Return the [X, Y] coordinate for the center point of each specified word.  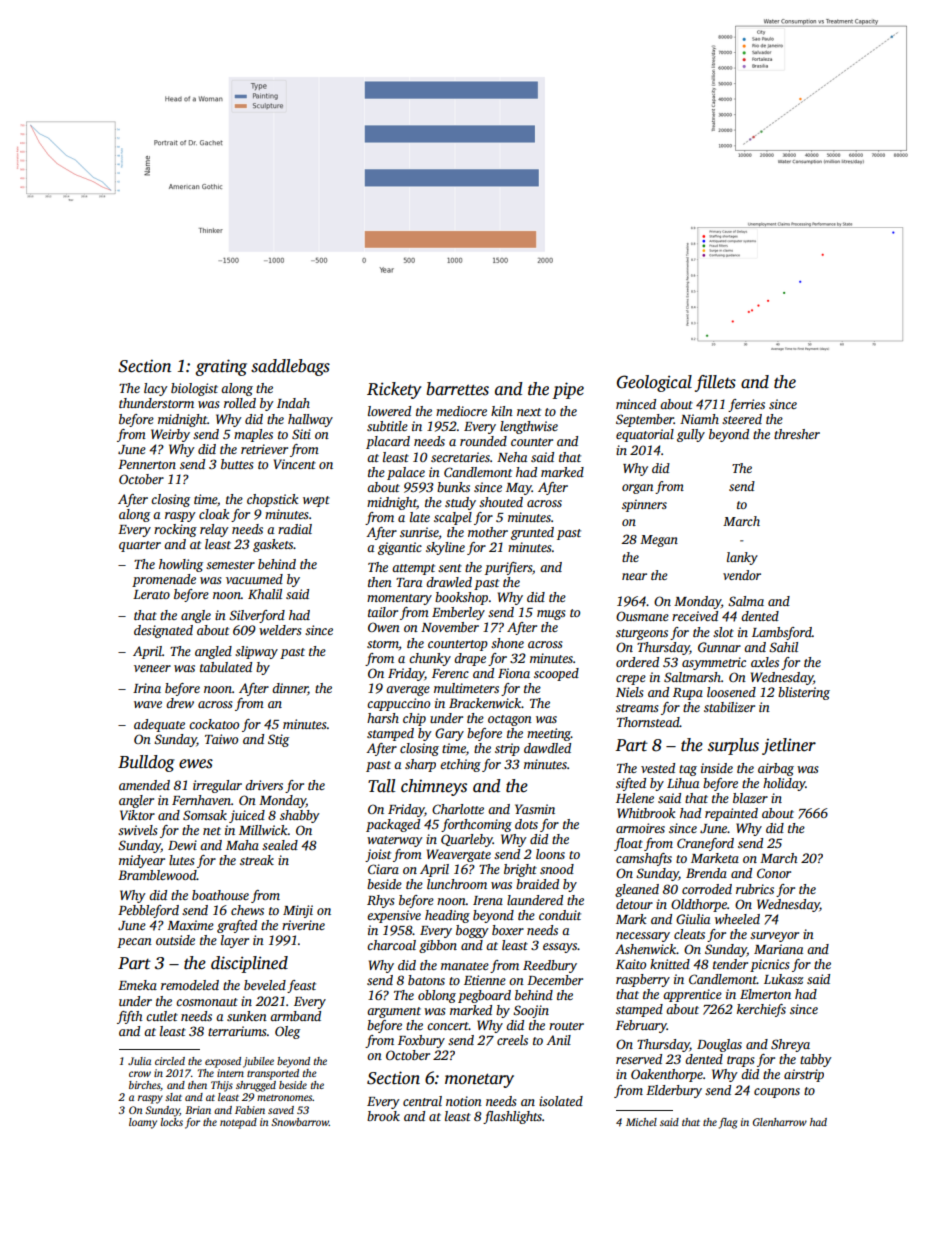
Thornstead [648, 722]
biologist [194, 389]
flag [728, 1123]
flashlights [512, 1117]
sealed [280, 845]
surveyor [774, 937]
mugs [551, 615]
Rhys [380, 901]
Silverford [257, 616]
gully [691, 435]
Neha [512, 457]
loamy [143, 1123]
